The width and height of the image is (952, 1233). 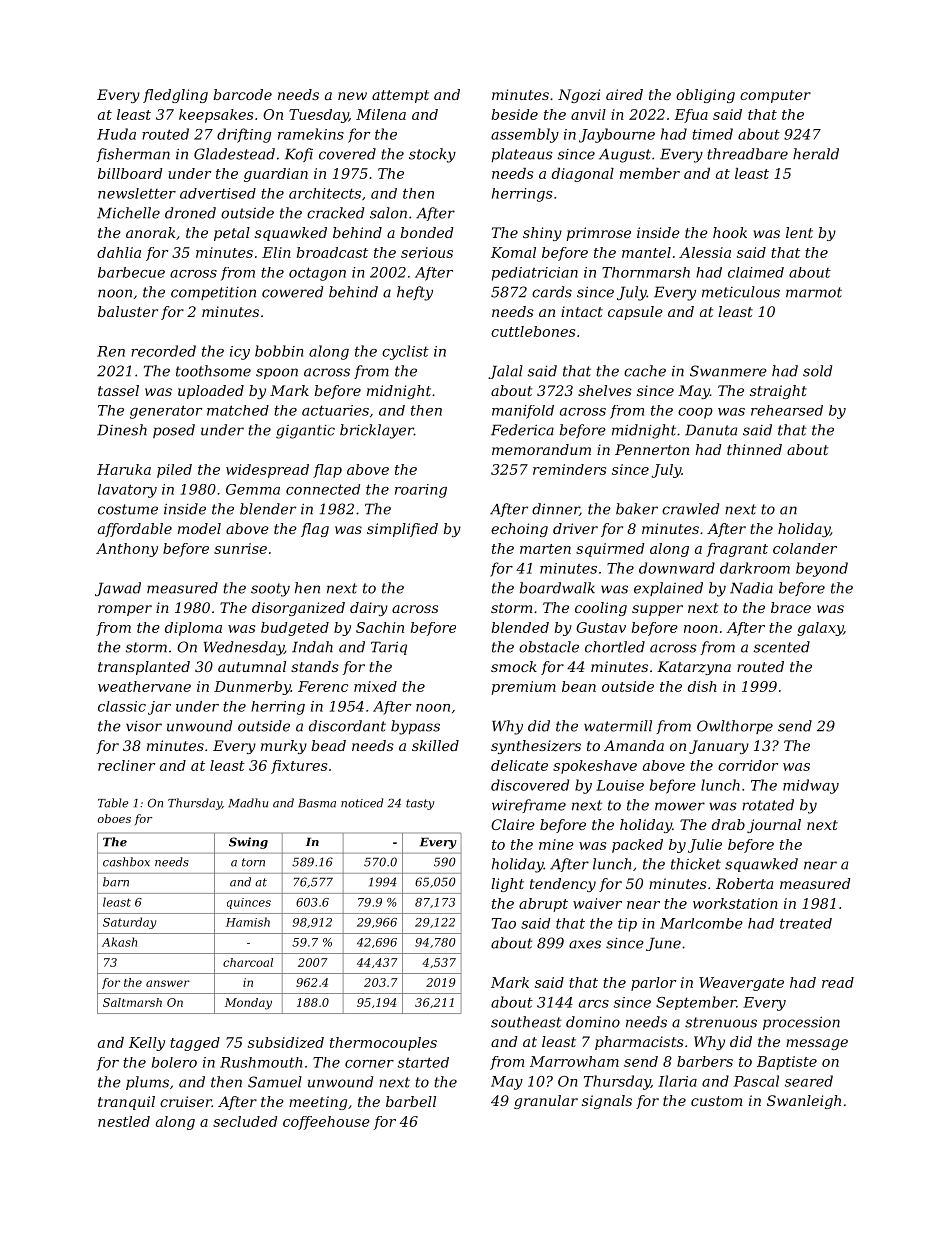 What do you see at coordinates (432, 155) in the image?
I see `stocky` at bounding box center [432, 155].
